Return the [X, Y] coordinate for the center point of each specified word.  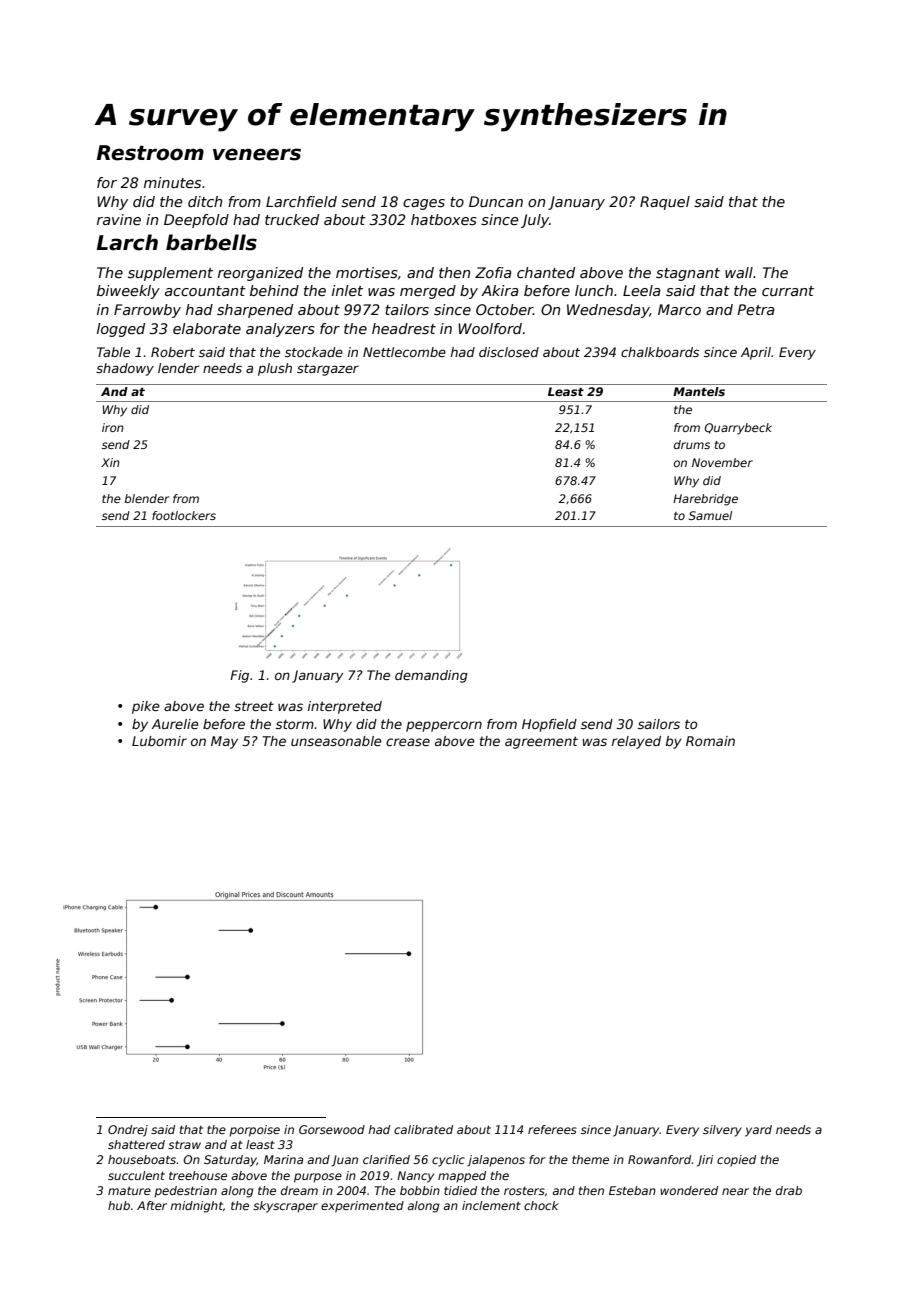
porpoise [254, 1131]
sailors [659, 724]
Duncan [496, 201]
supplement [170, 274]
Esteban [632, 1190]
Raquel [665, 203]
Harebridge [705, 500]
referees [552, 1129]
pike [146, 707]
